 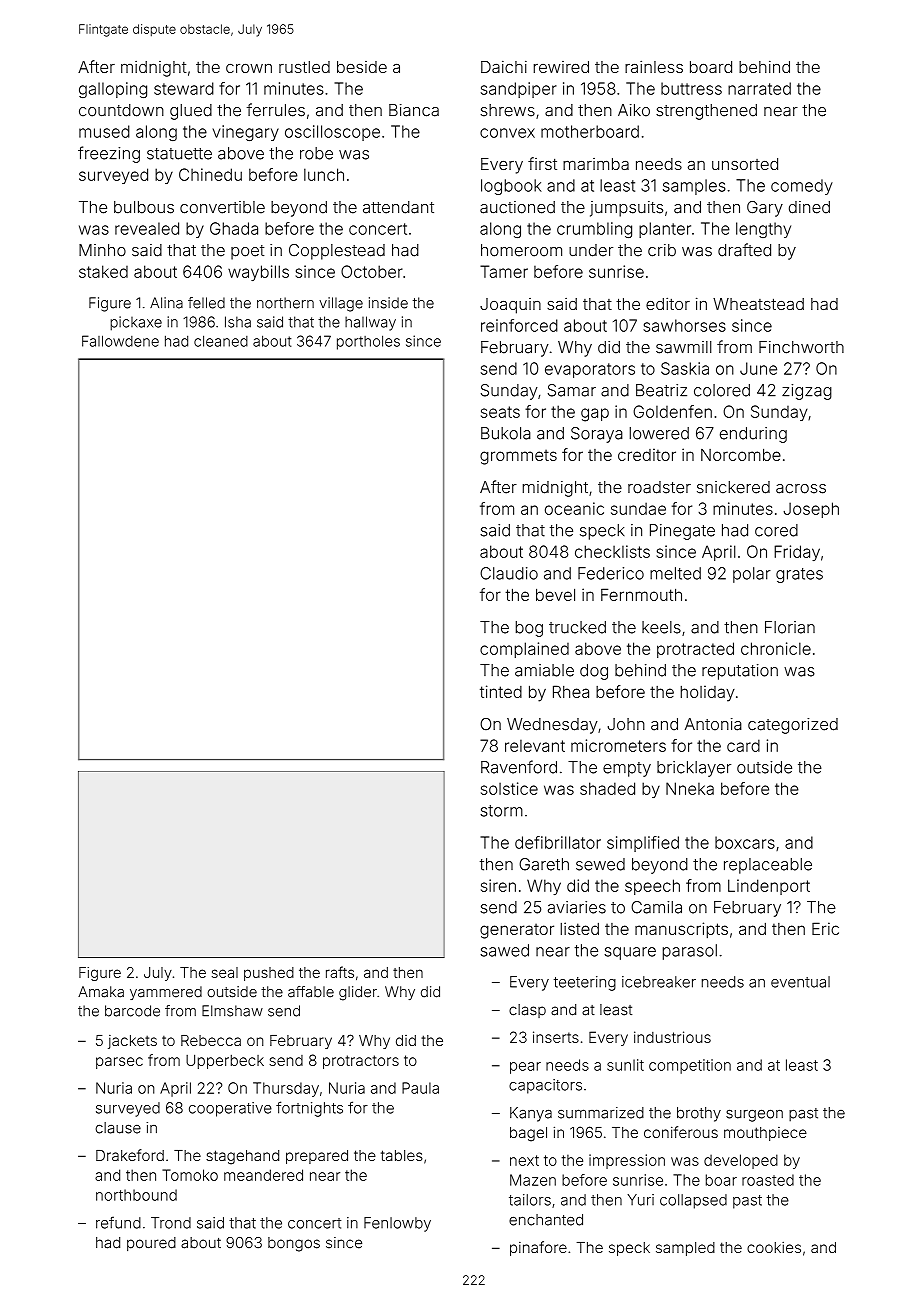 What do you see at coordinates (509, 573) in the document?
I see `Claudio` at bounding box center [509, 573].
